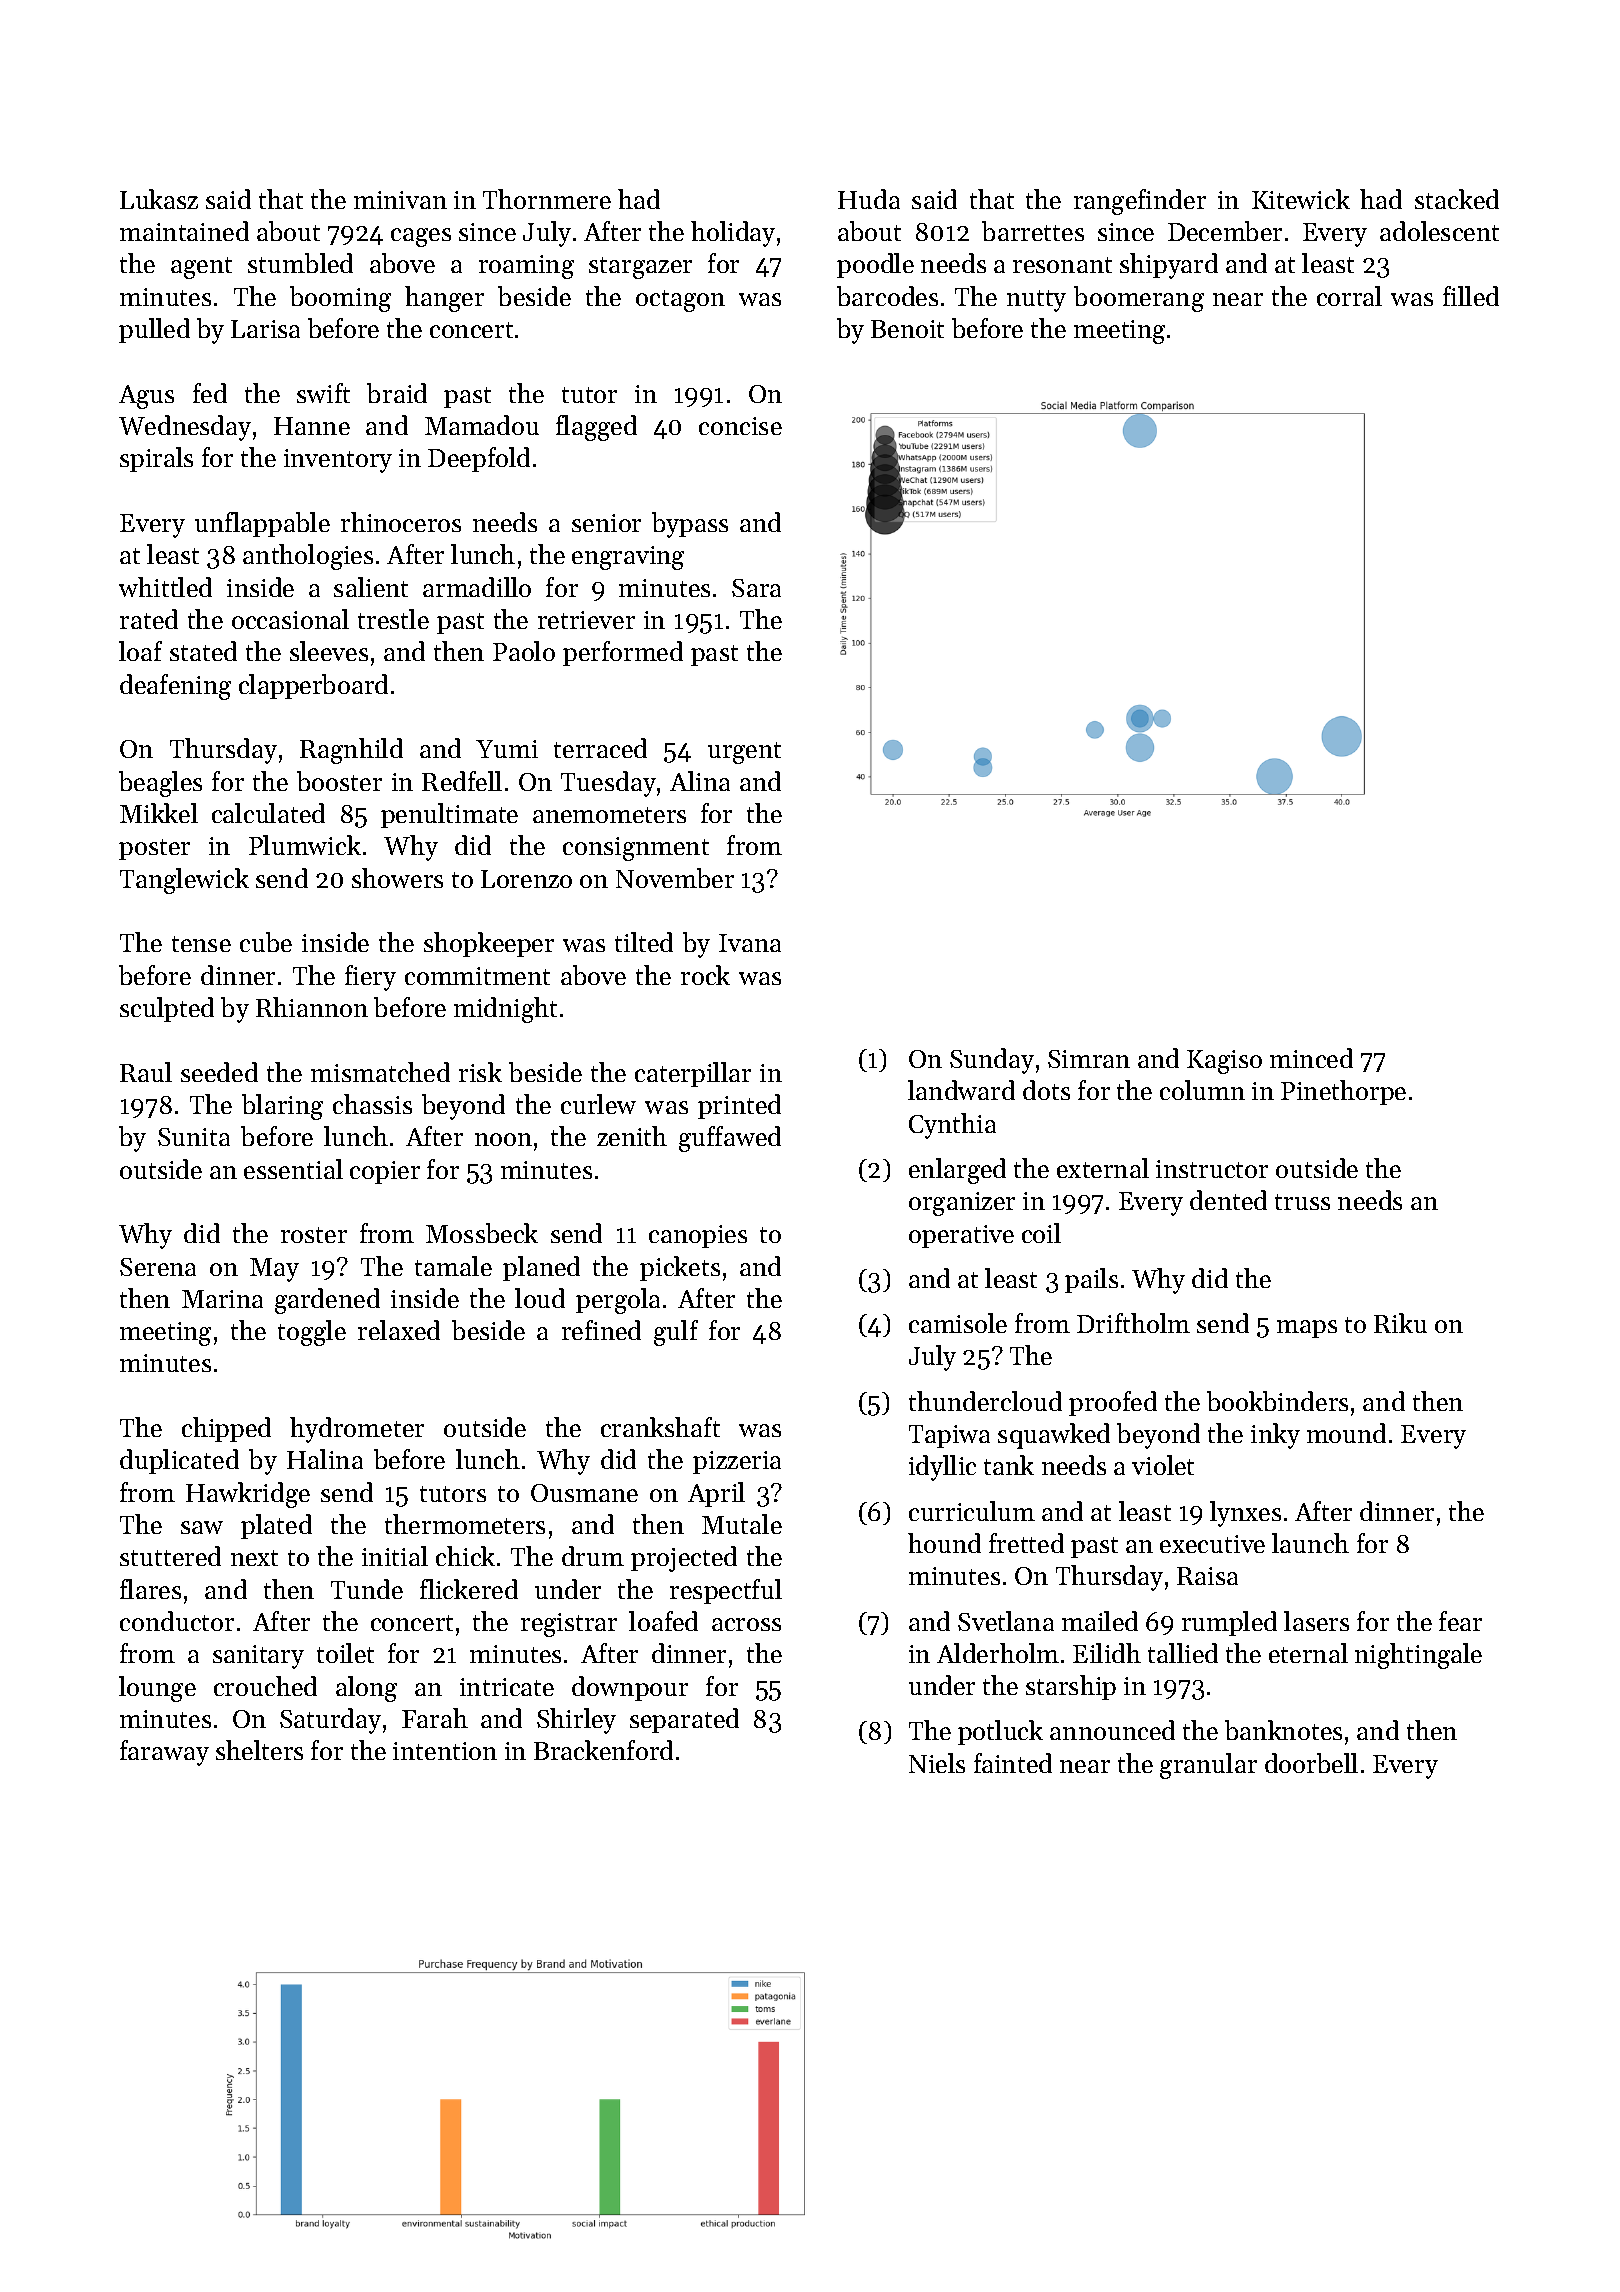 The image size is (1620, 2292). Describe the element at coordinates (1311, 1763) in the page. I see `doorbell` at that location.
